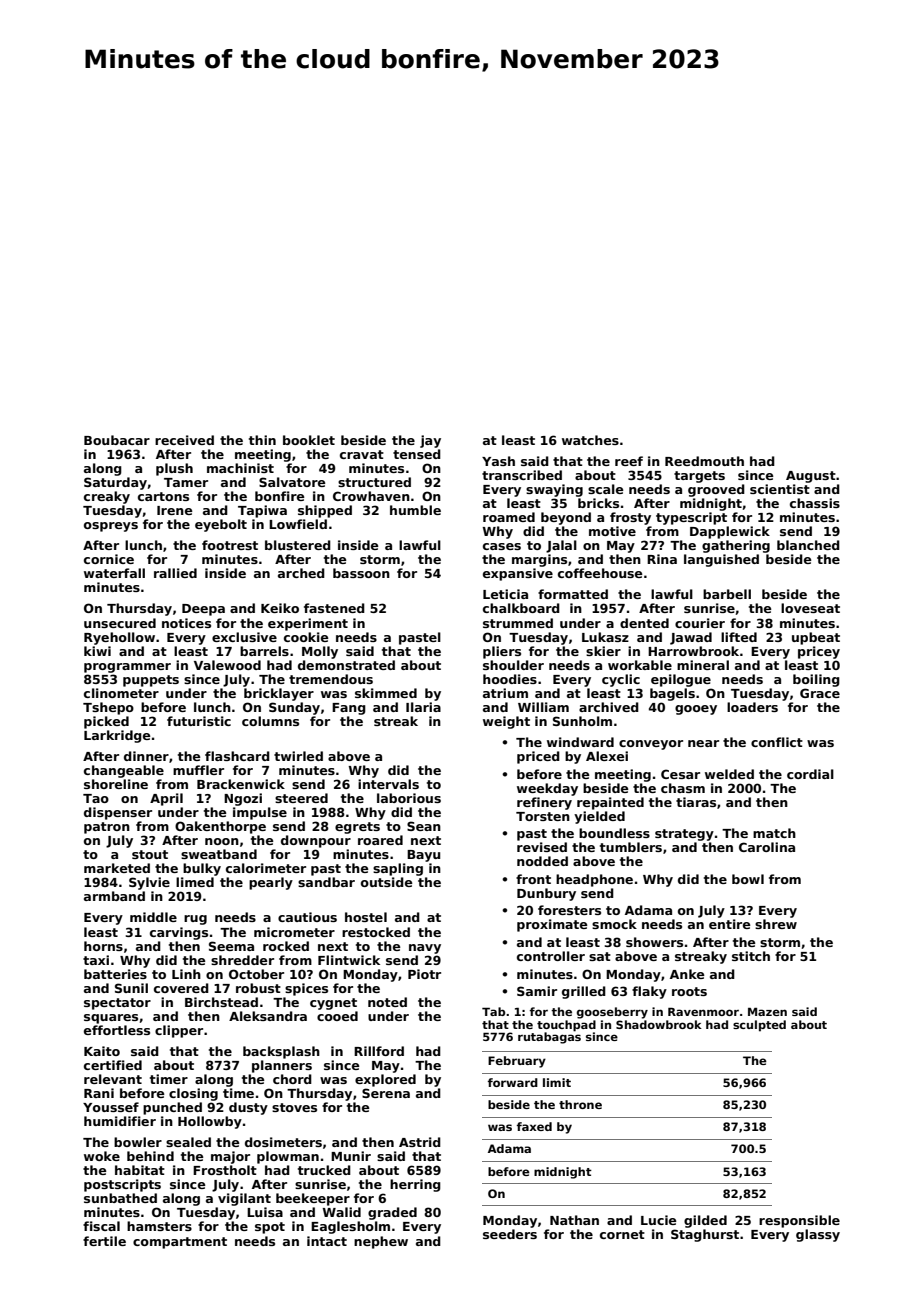  I want to click on entire, so click(730, 924).
